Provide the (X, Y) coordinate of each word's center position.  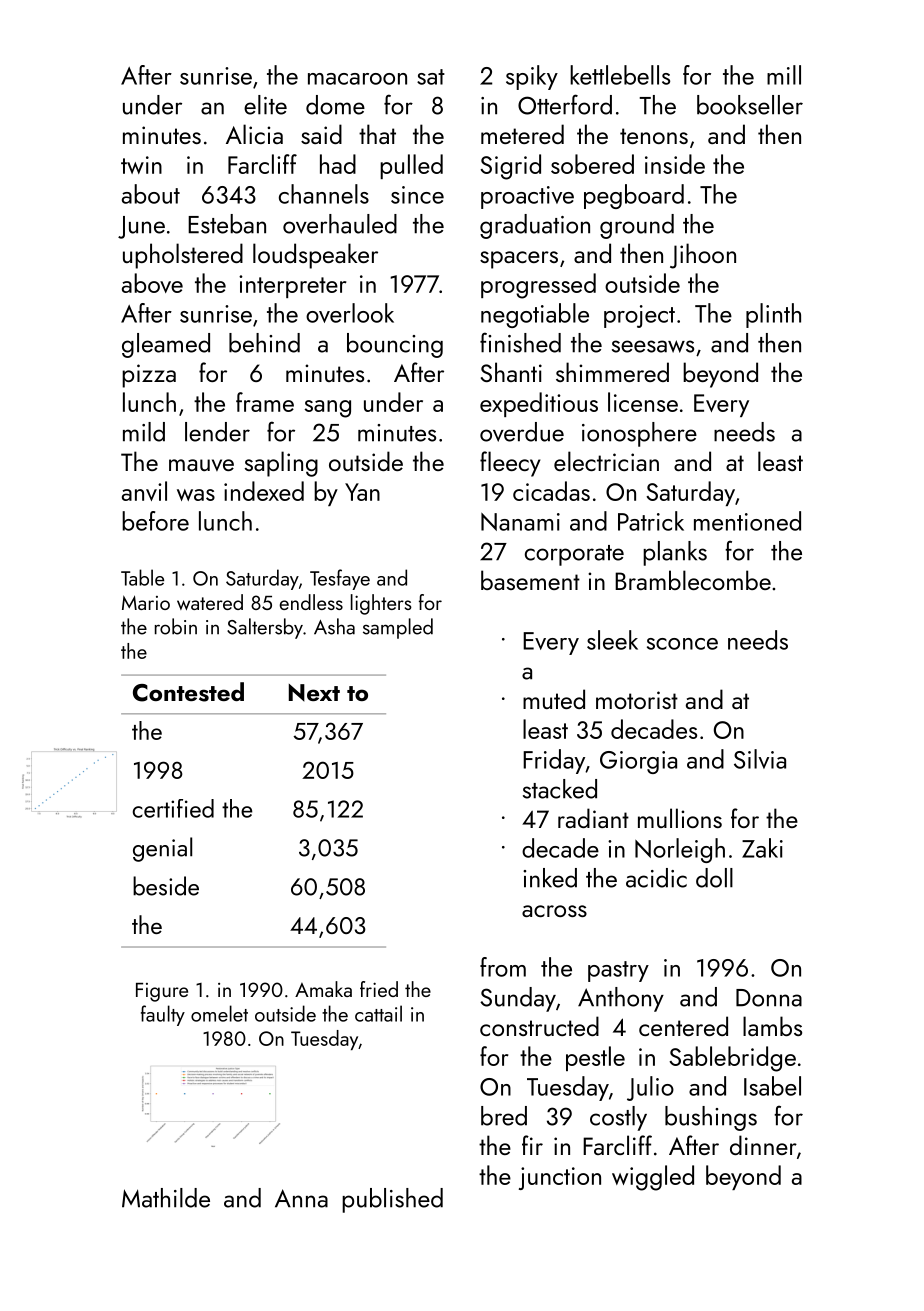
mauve (201, 465)
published (392, 1200)
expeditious (539, 404)
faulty (163, 1015)
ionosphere (639, 434)
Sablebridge (732, 1059)
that (377, 134)
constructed (539, 1026)
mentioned (747, 521)
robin (176, 626)
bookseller (750, 105)
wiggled (653, 1178)
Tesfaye (340, 579)
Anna (301, 1198)
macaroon (357, 79)
